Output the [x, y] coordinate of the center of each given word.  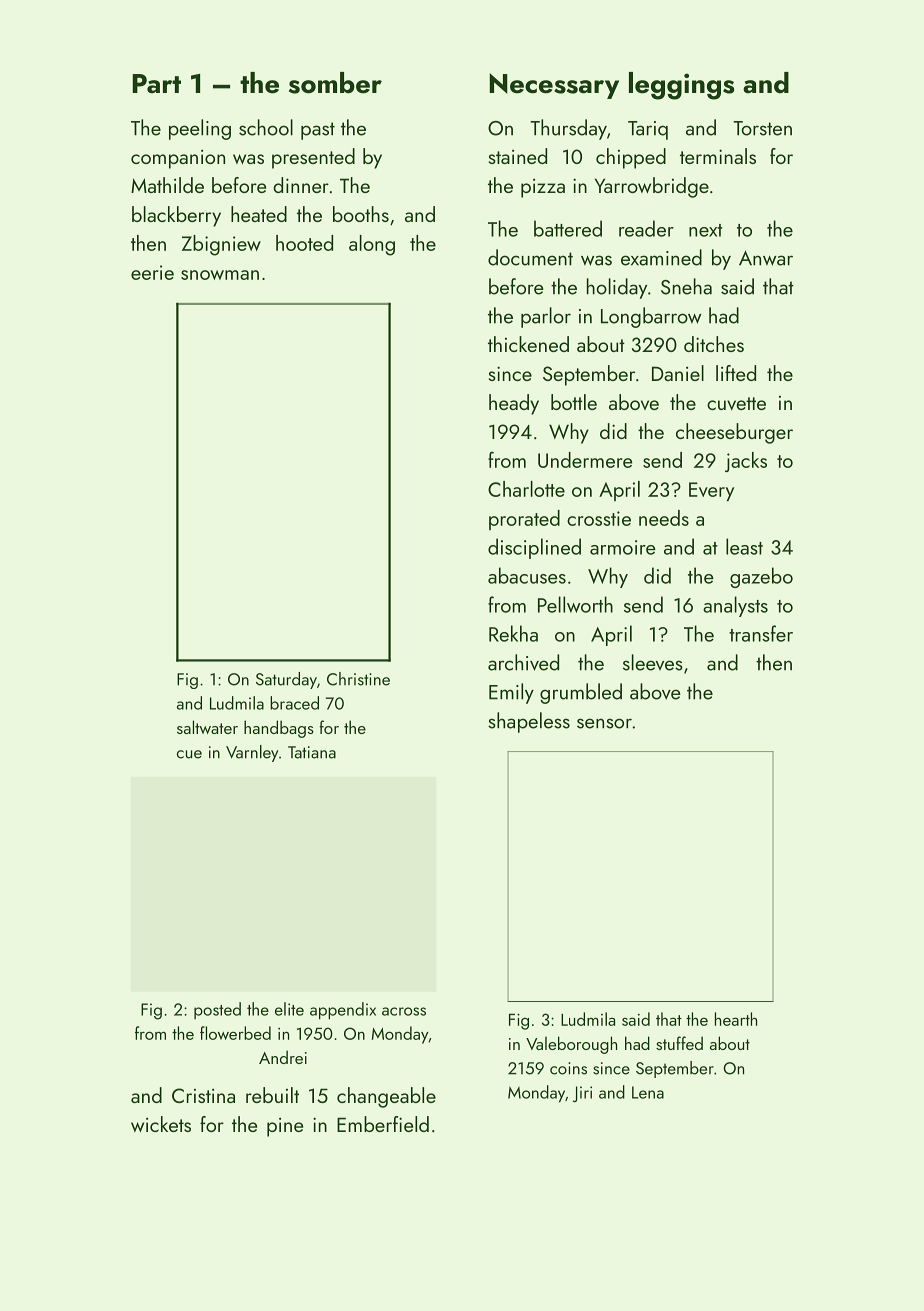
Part [156, 83]
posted [217, 1010]
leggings [681, 86]
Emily [511, 693]
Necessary [554, 86]
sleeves [653, 662]
